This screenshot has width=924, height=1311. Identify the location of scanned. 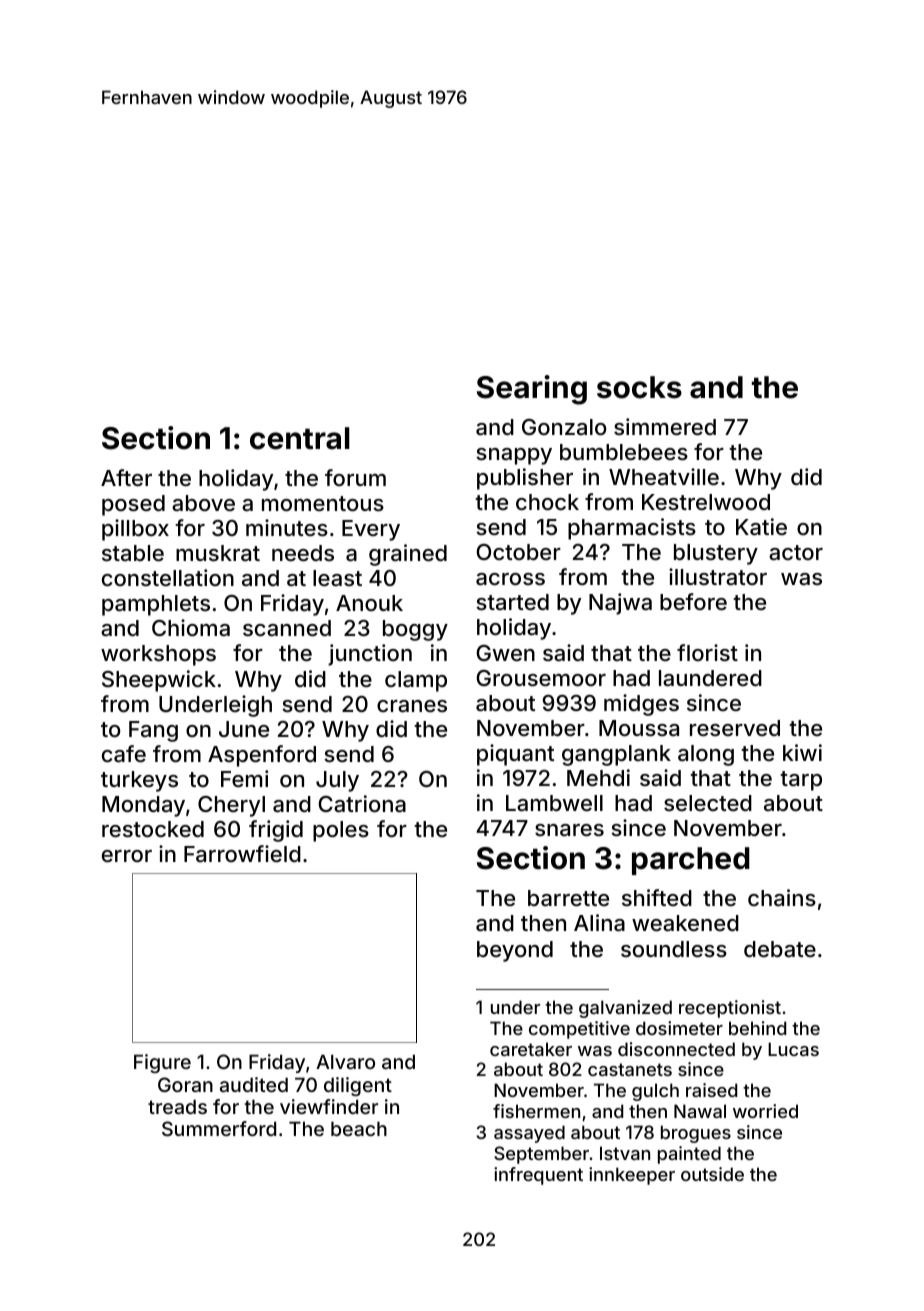
(287, 628).
